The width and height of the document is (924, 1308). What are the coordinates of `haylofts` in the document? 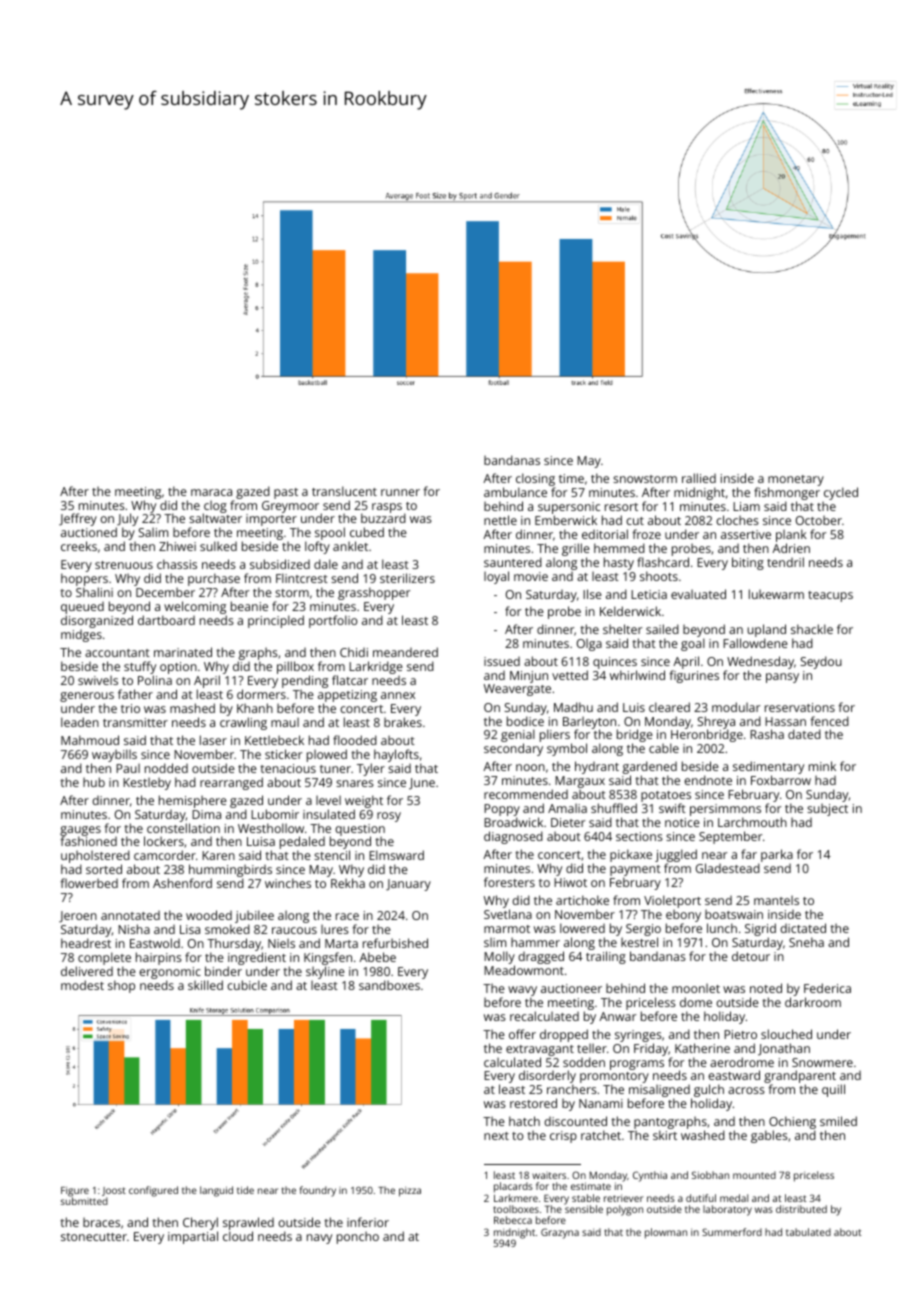 It's located at (396, 755).
